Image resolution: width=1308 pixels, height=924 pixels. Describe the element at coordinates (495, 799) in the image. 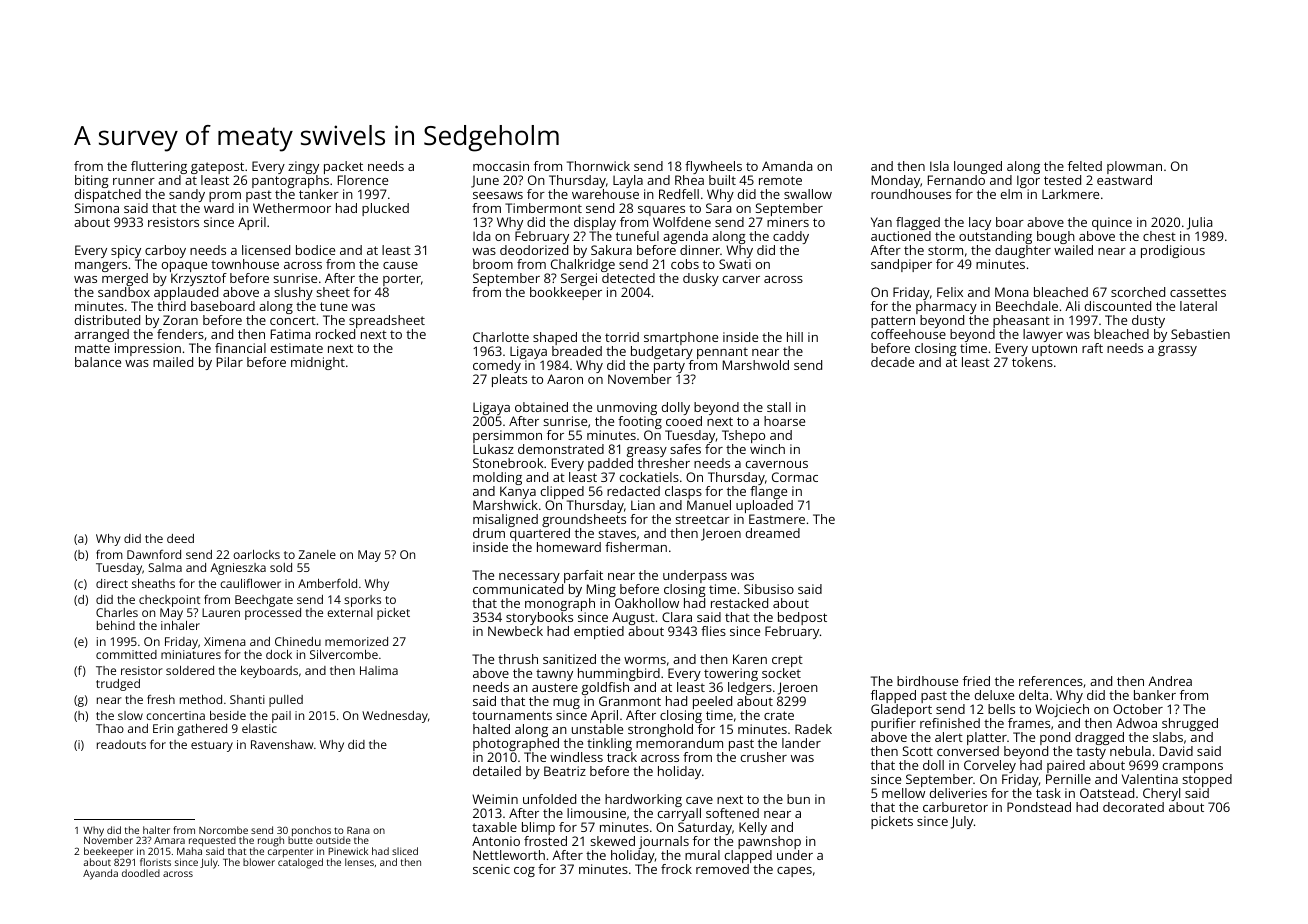

I see `Weimin` at that location.
